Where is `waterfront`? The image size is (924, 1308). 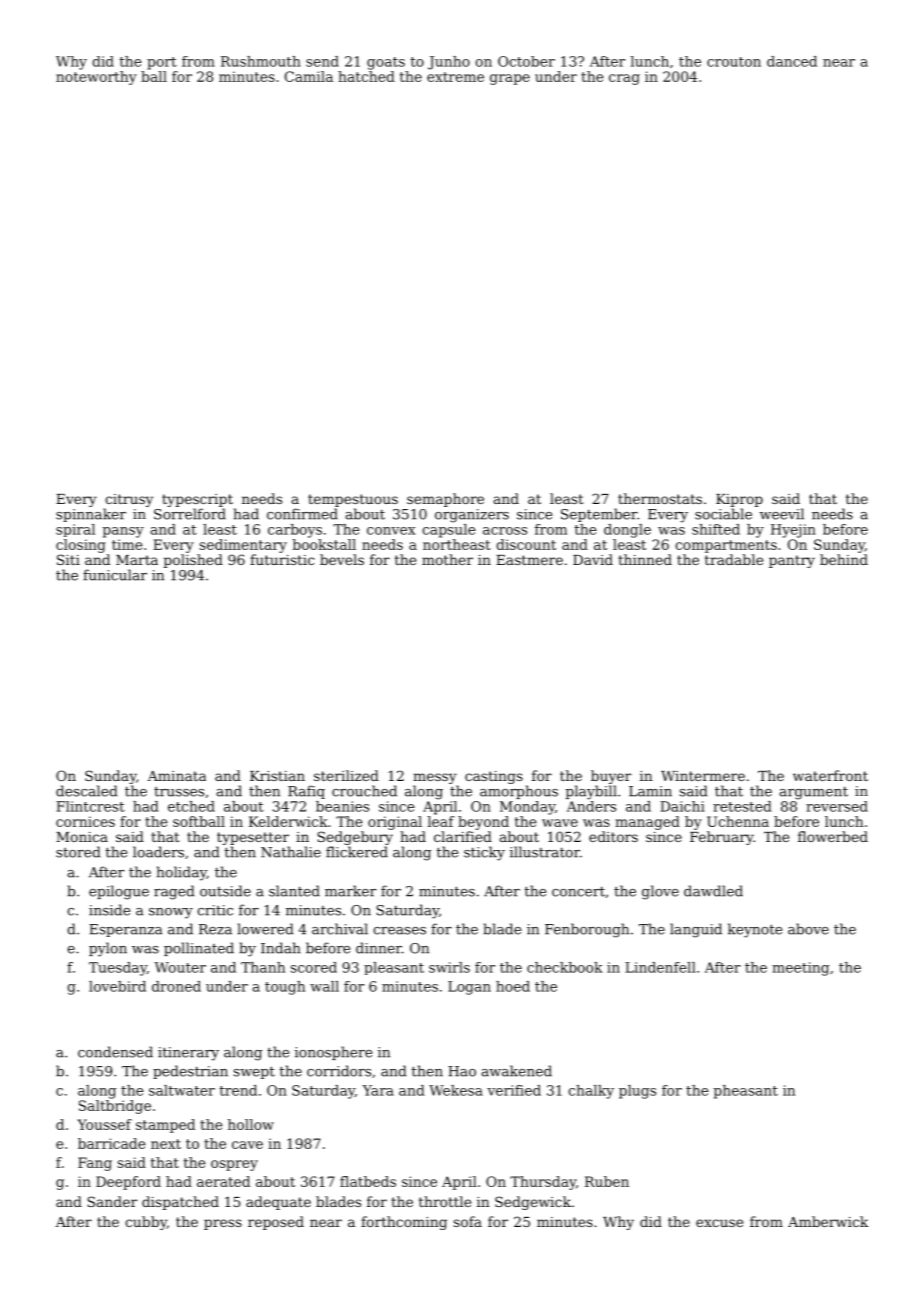
waterfront is located at coordinates (830, 775).
